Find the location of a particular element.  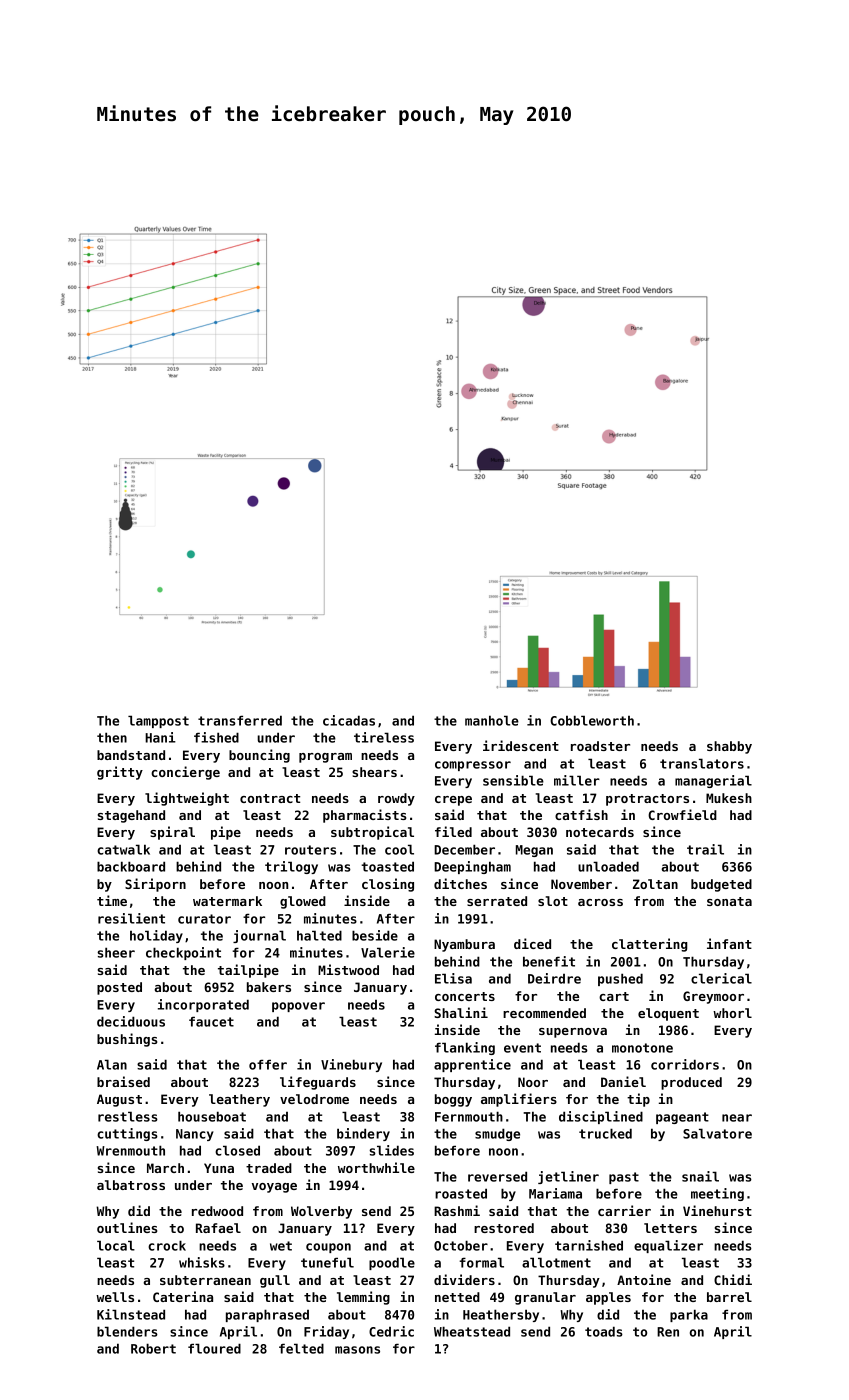

cicadas is located at coordinates (349, 720).
